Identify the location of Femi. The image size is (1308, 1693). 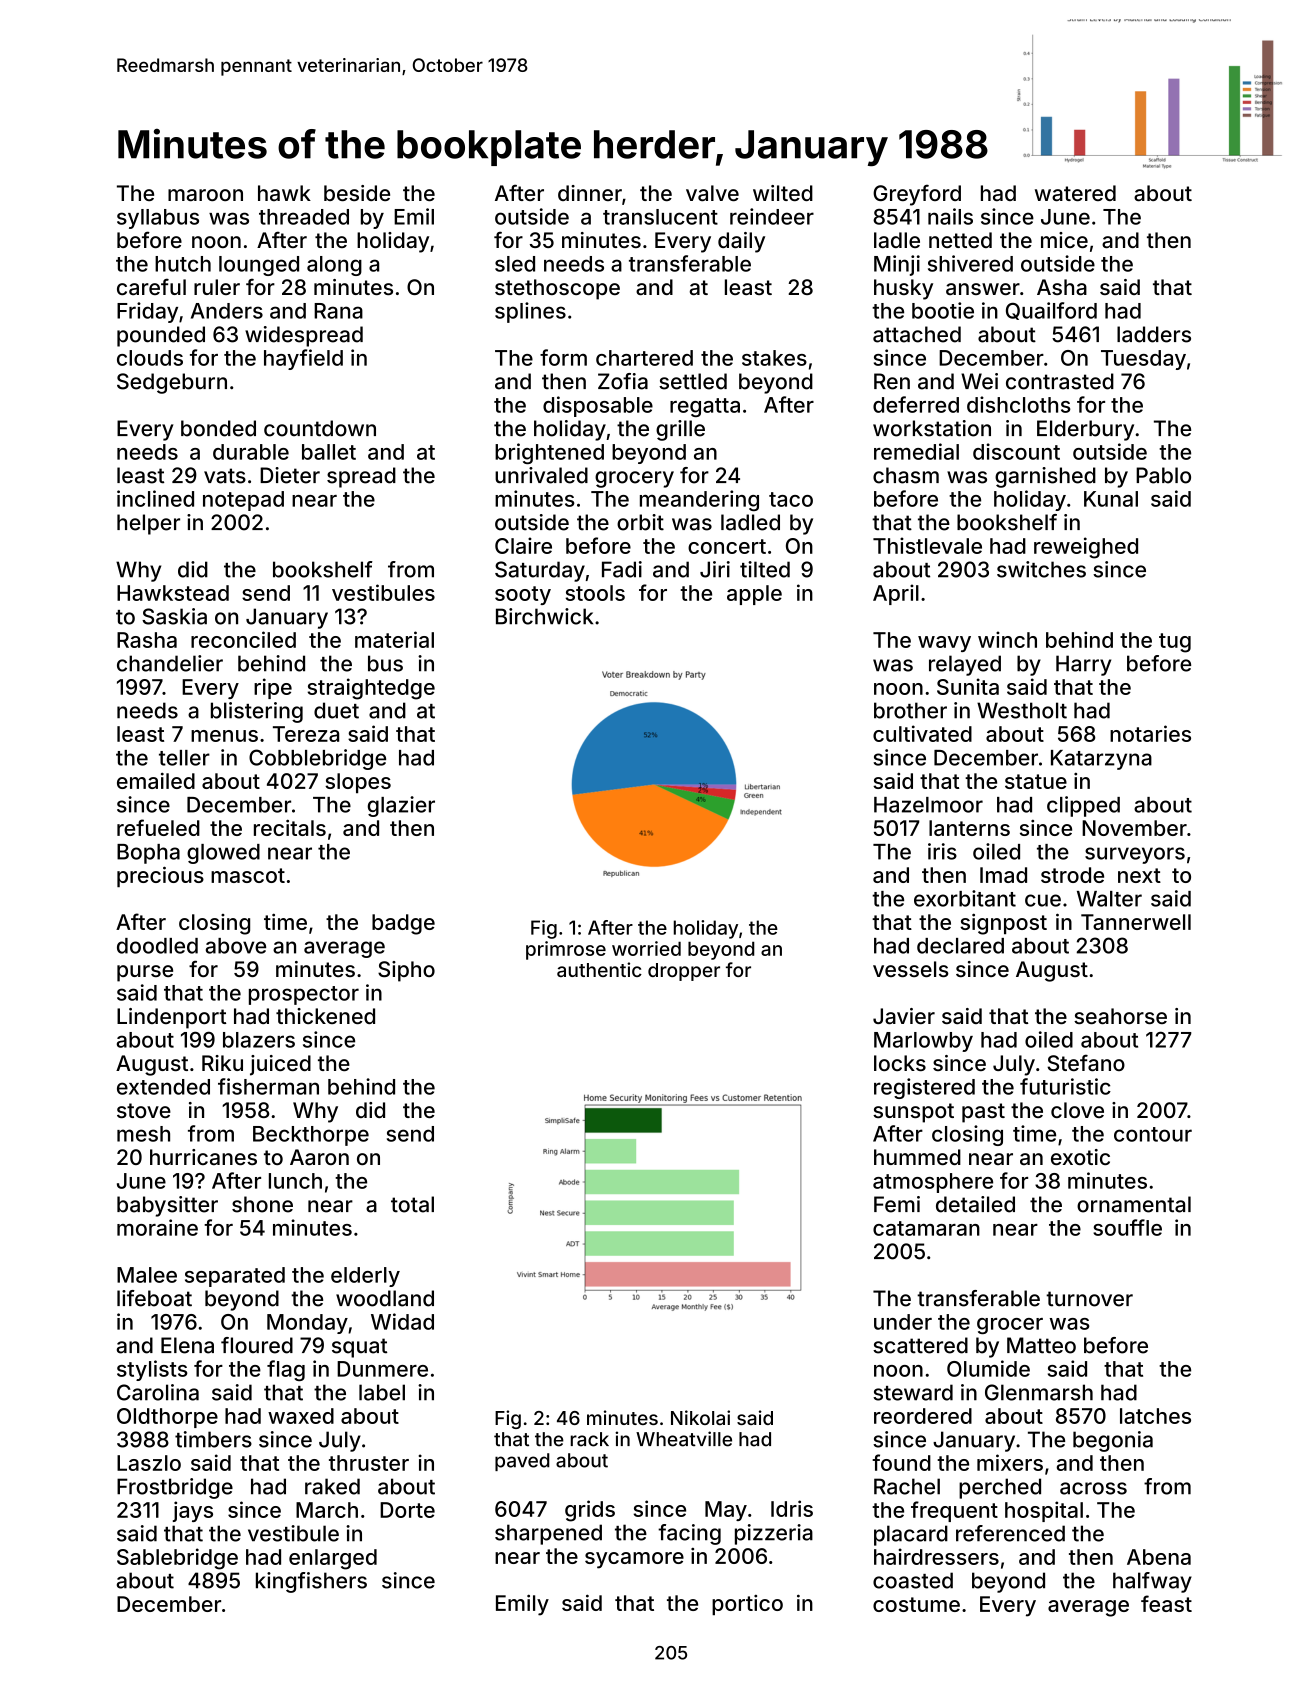
(897, 1204).
